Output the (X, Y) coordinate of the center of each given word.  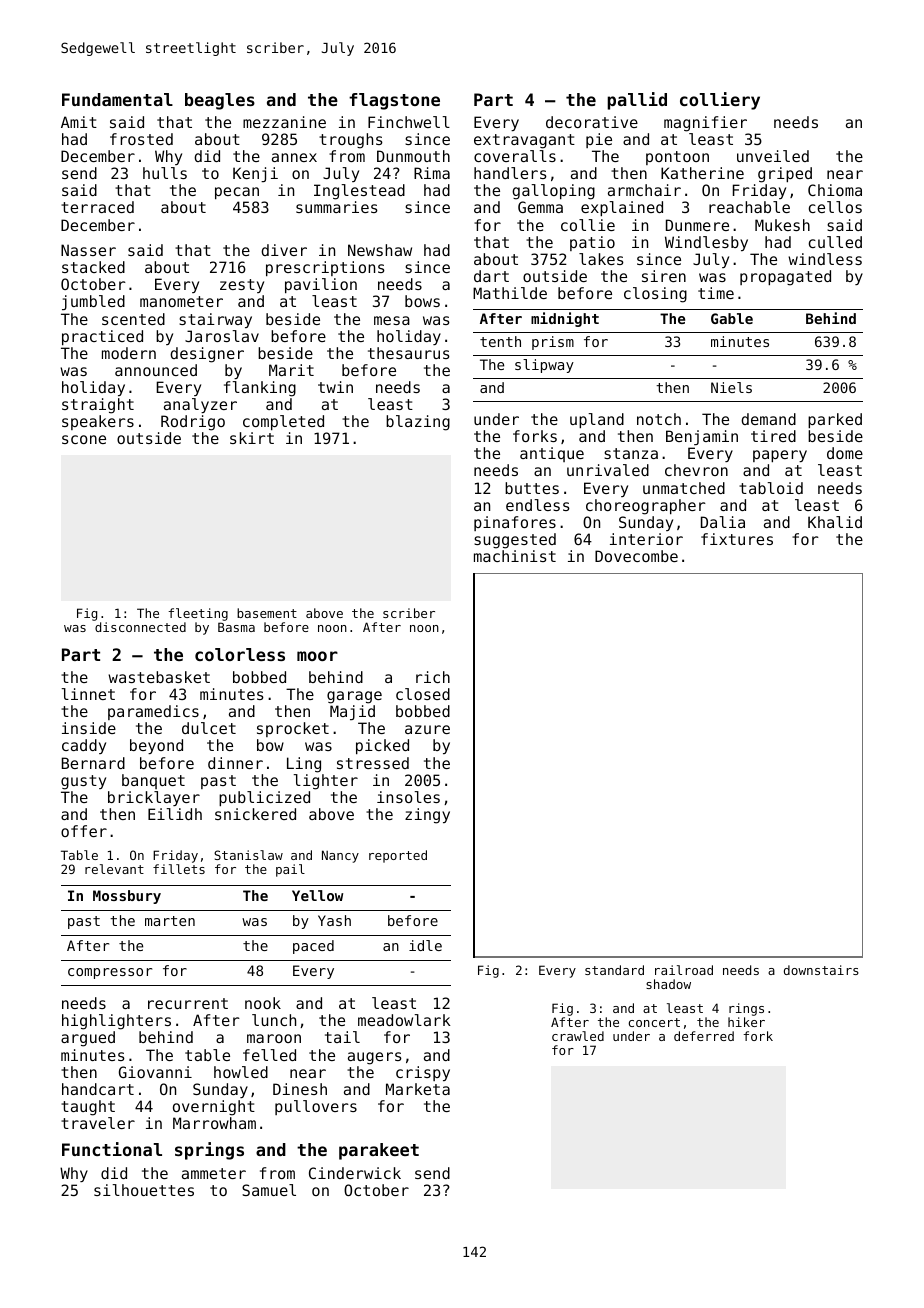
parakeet (379, 1151)
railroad (684, 970)
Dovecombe (636, 556)
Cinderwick (355, 1173)
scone (84, 439)
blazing (418, 423)
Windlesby (706, 243)
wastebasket (159, 677)
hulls (165, 173)
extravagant (524, 141)
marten (170, 921)
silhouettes (144, 1190)
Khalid (835, 522)
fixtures (737, 539)
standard (614, 970)
